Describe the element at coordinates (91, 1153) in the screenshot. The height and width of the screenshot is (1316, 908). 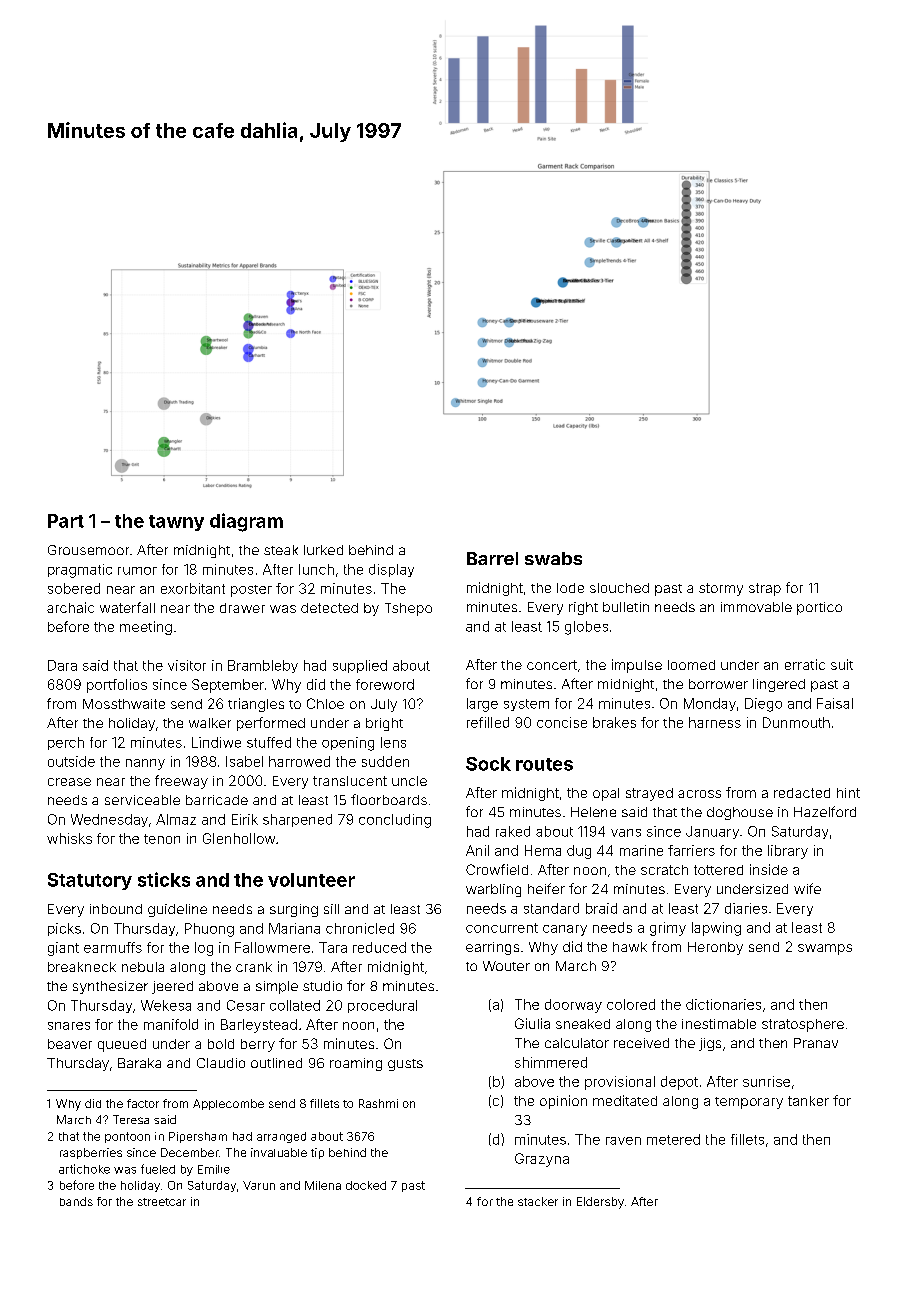
I see `raspberries` at that location.
